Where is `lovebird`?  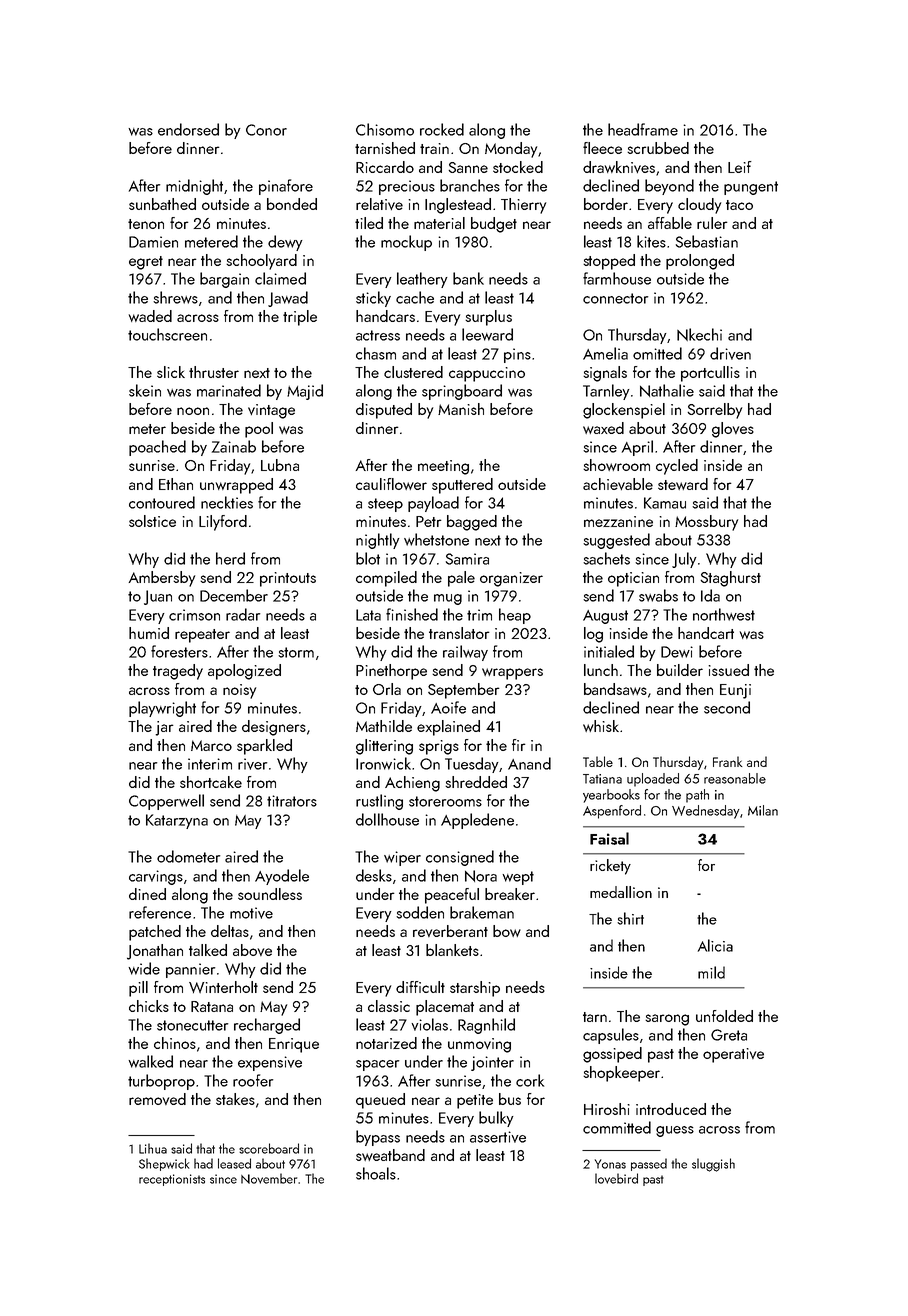
lovebird is located at coordinates (616, 1178).
